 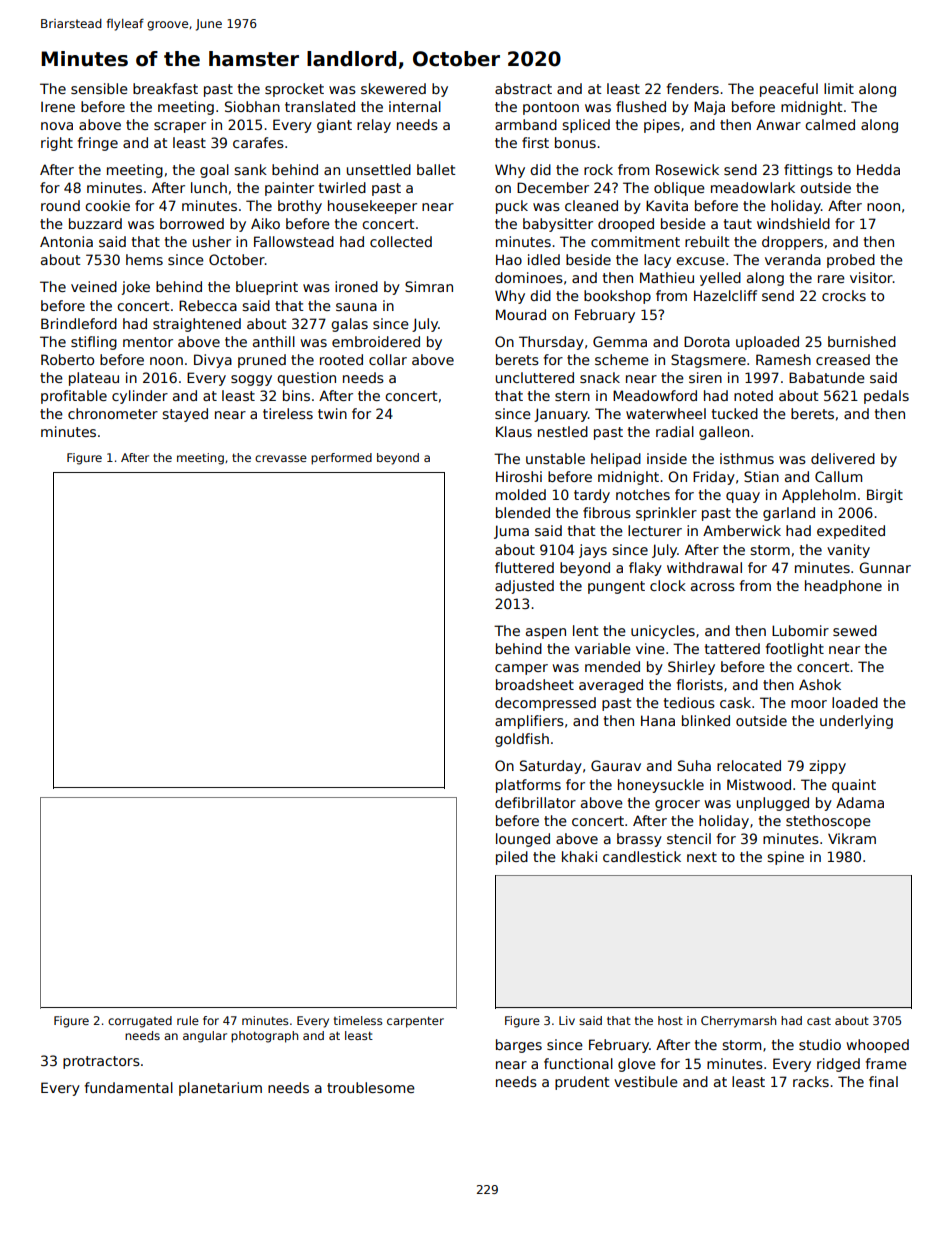 What do you see at coordinates (523, 88) in the screenshot?
I see `abstract` at bounding box center [523, 88].
